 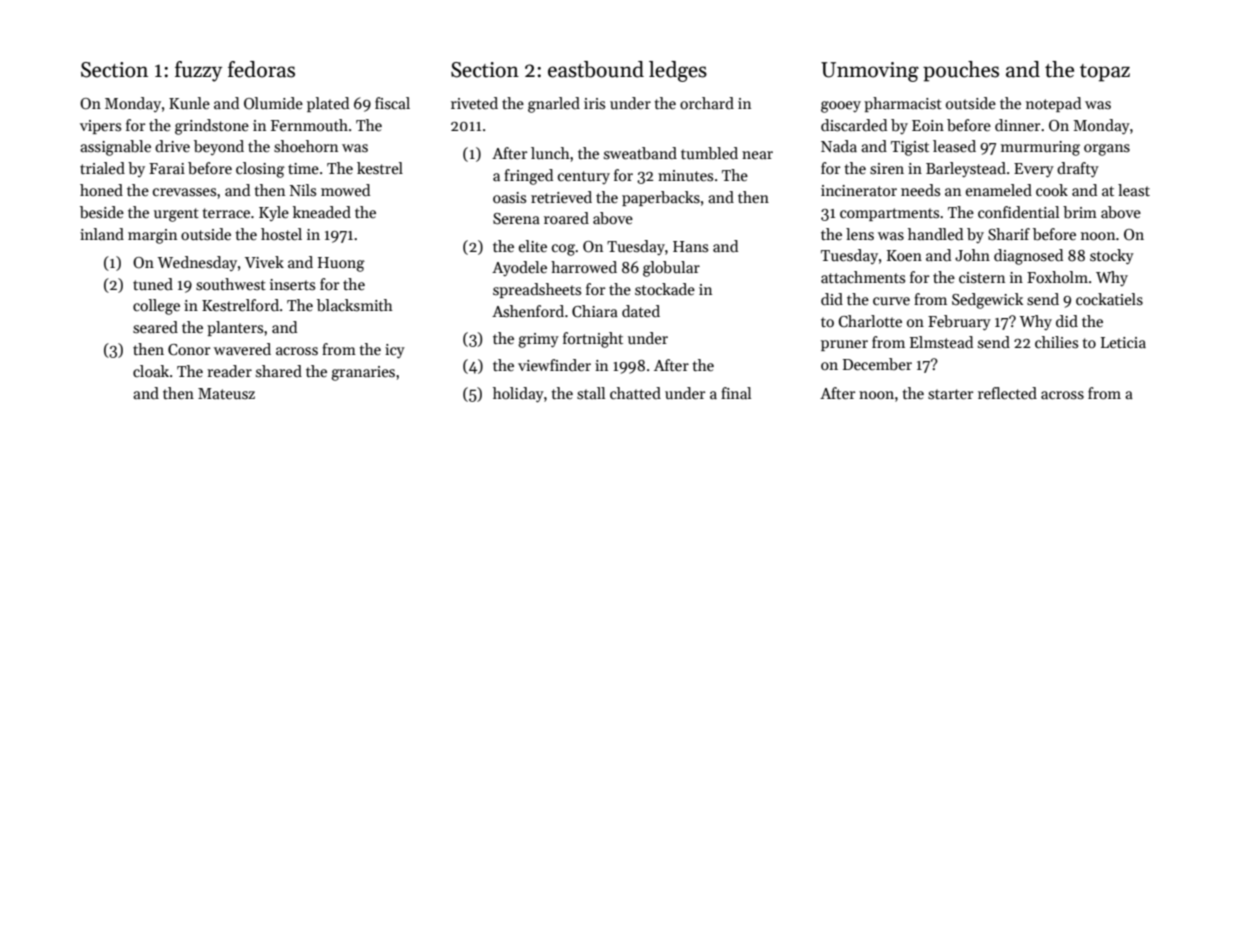 I want to click on fringed, so click(x=528, y=177).
